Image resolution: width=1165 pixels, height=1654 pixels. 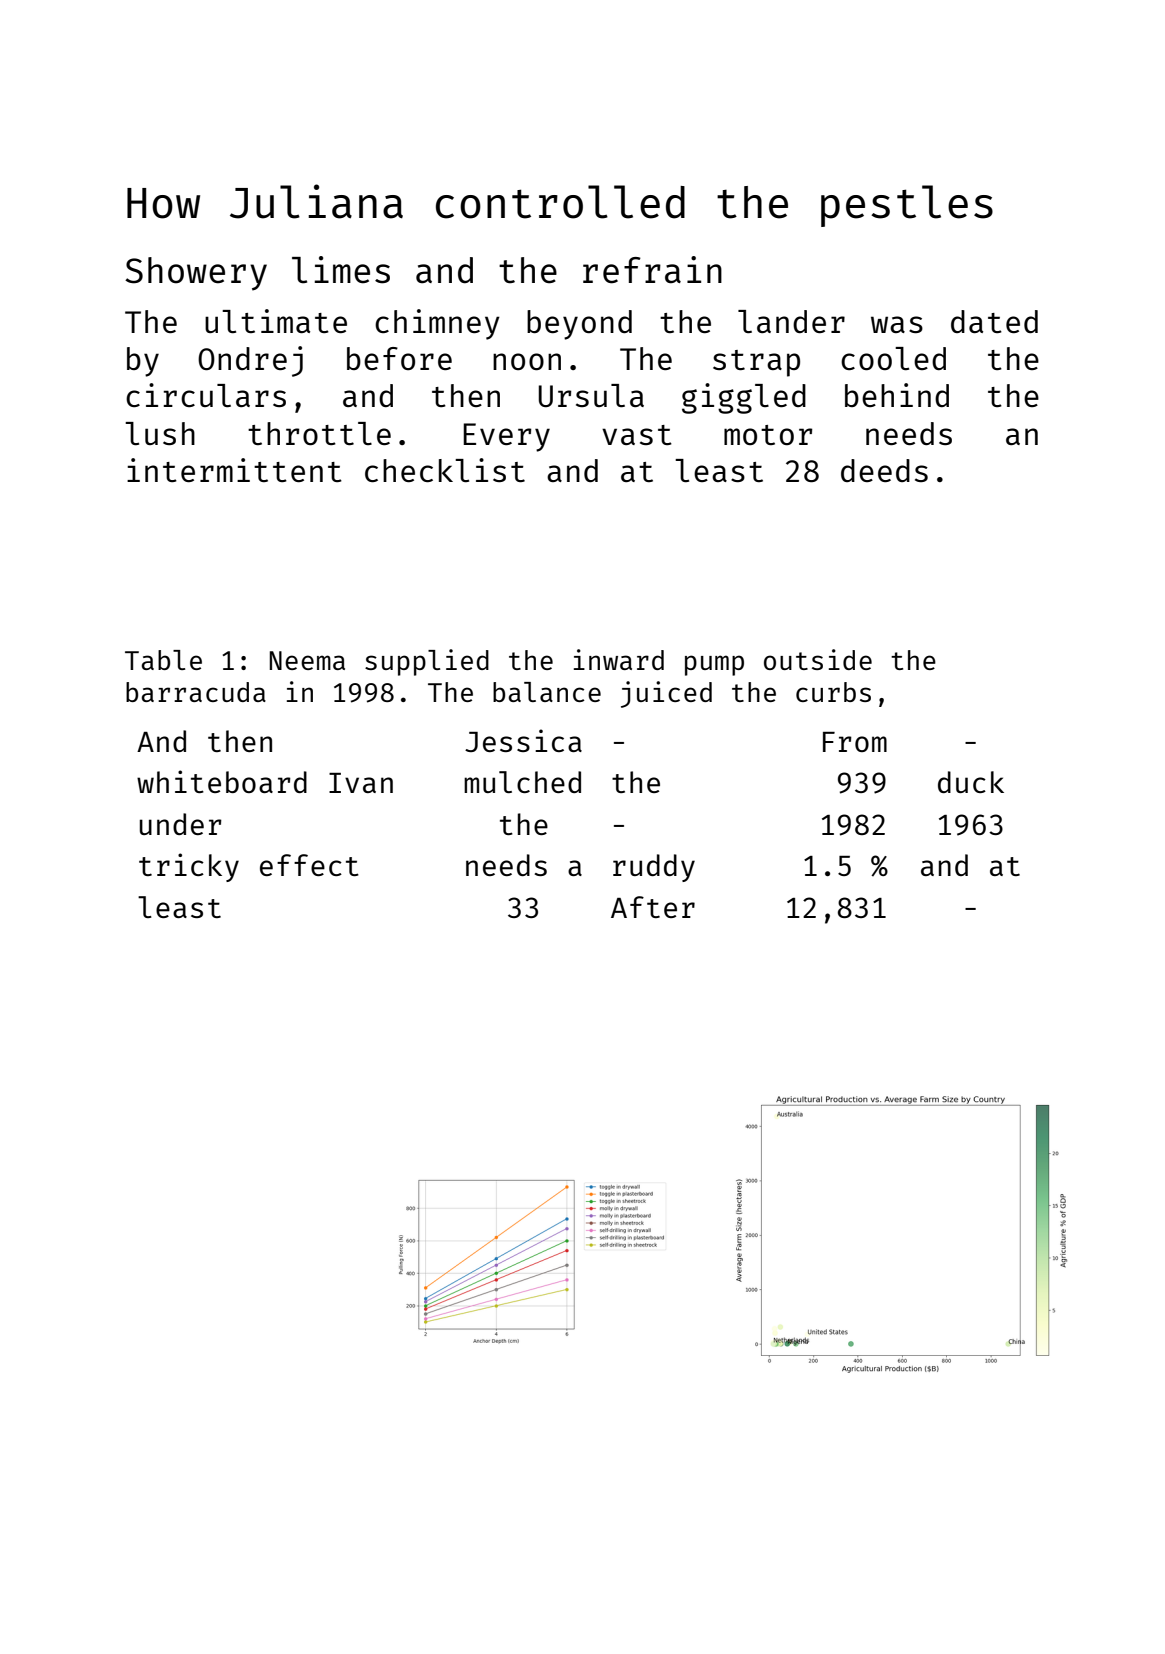 What do you see at coordinates (653, 907) in the page?
I see `After` at bounding box center [653, 907].
